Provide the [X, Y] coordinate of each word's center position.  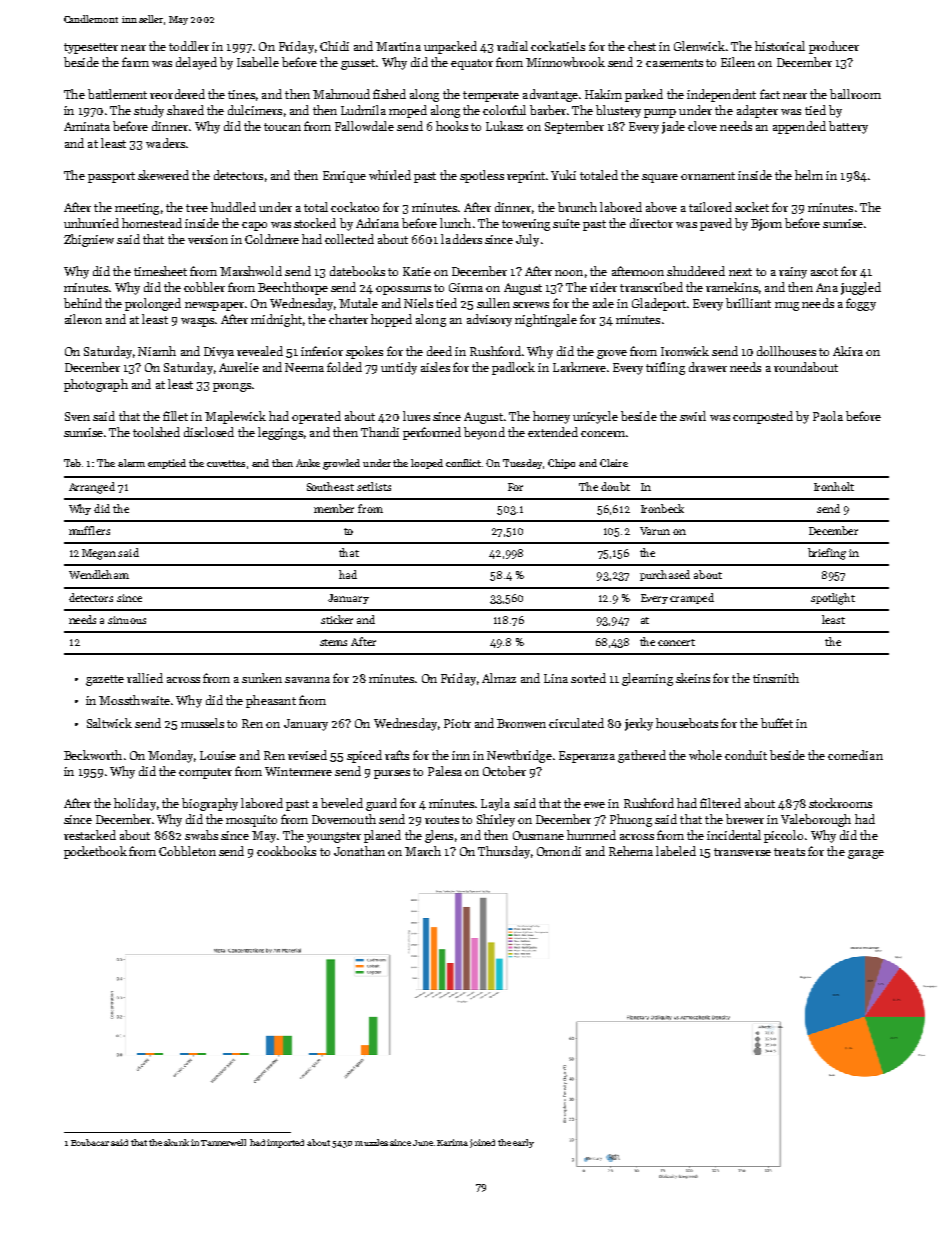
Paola [828, 416]
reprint [526, 177]
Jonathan [359, 851]
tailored [710, 207]
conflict [463, 463]
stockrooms [840, 803]
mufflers [89, 530]
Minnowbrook [565, 62]
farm [135, 62]
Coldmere [272, 239]
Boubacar [90, 1142]
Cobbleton [187, 851]
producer [834, 47]
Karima [452, 1142]
